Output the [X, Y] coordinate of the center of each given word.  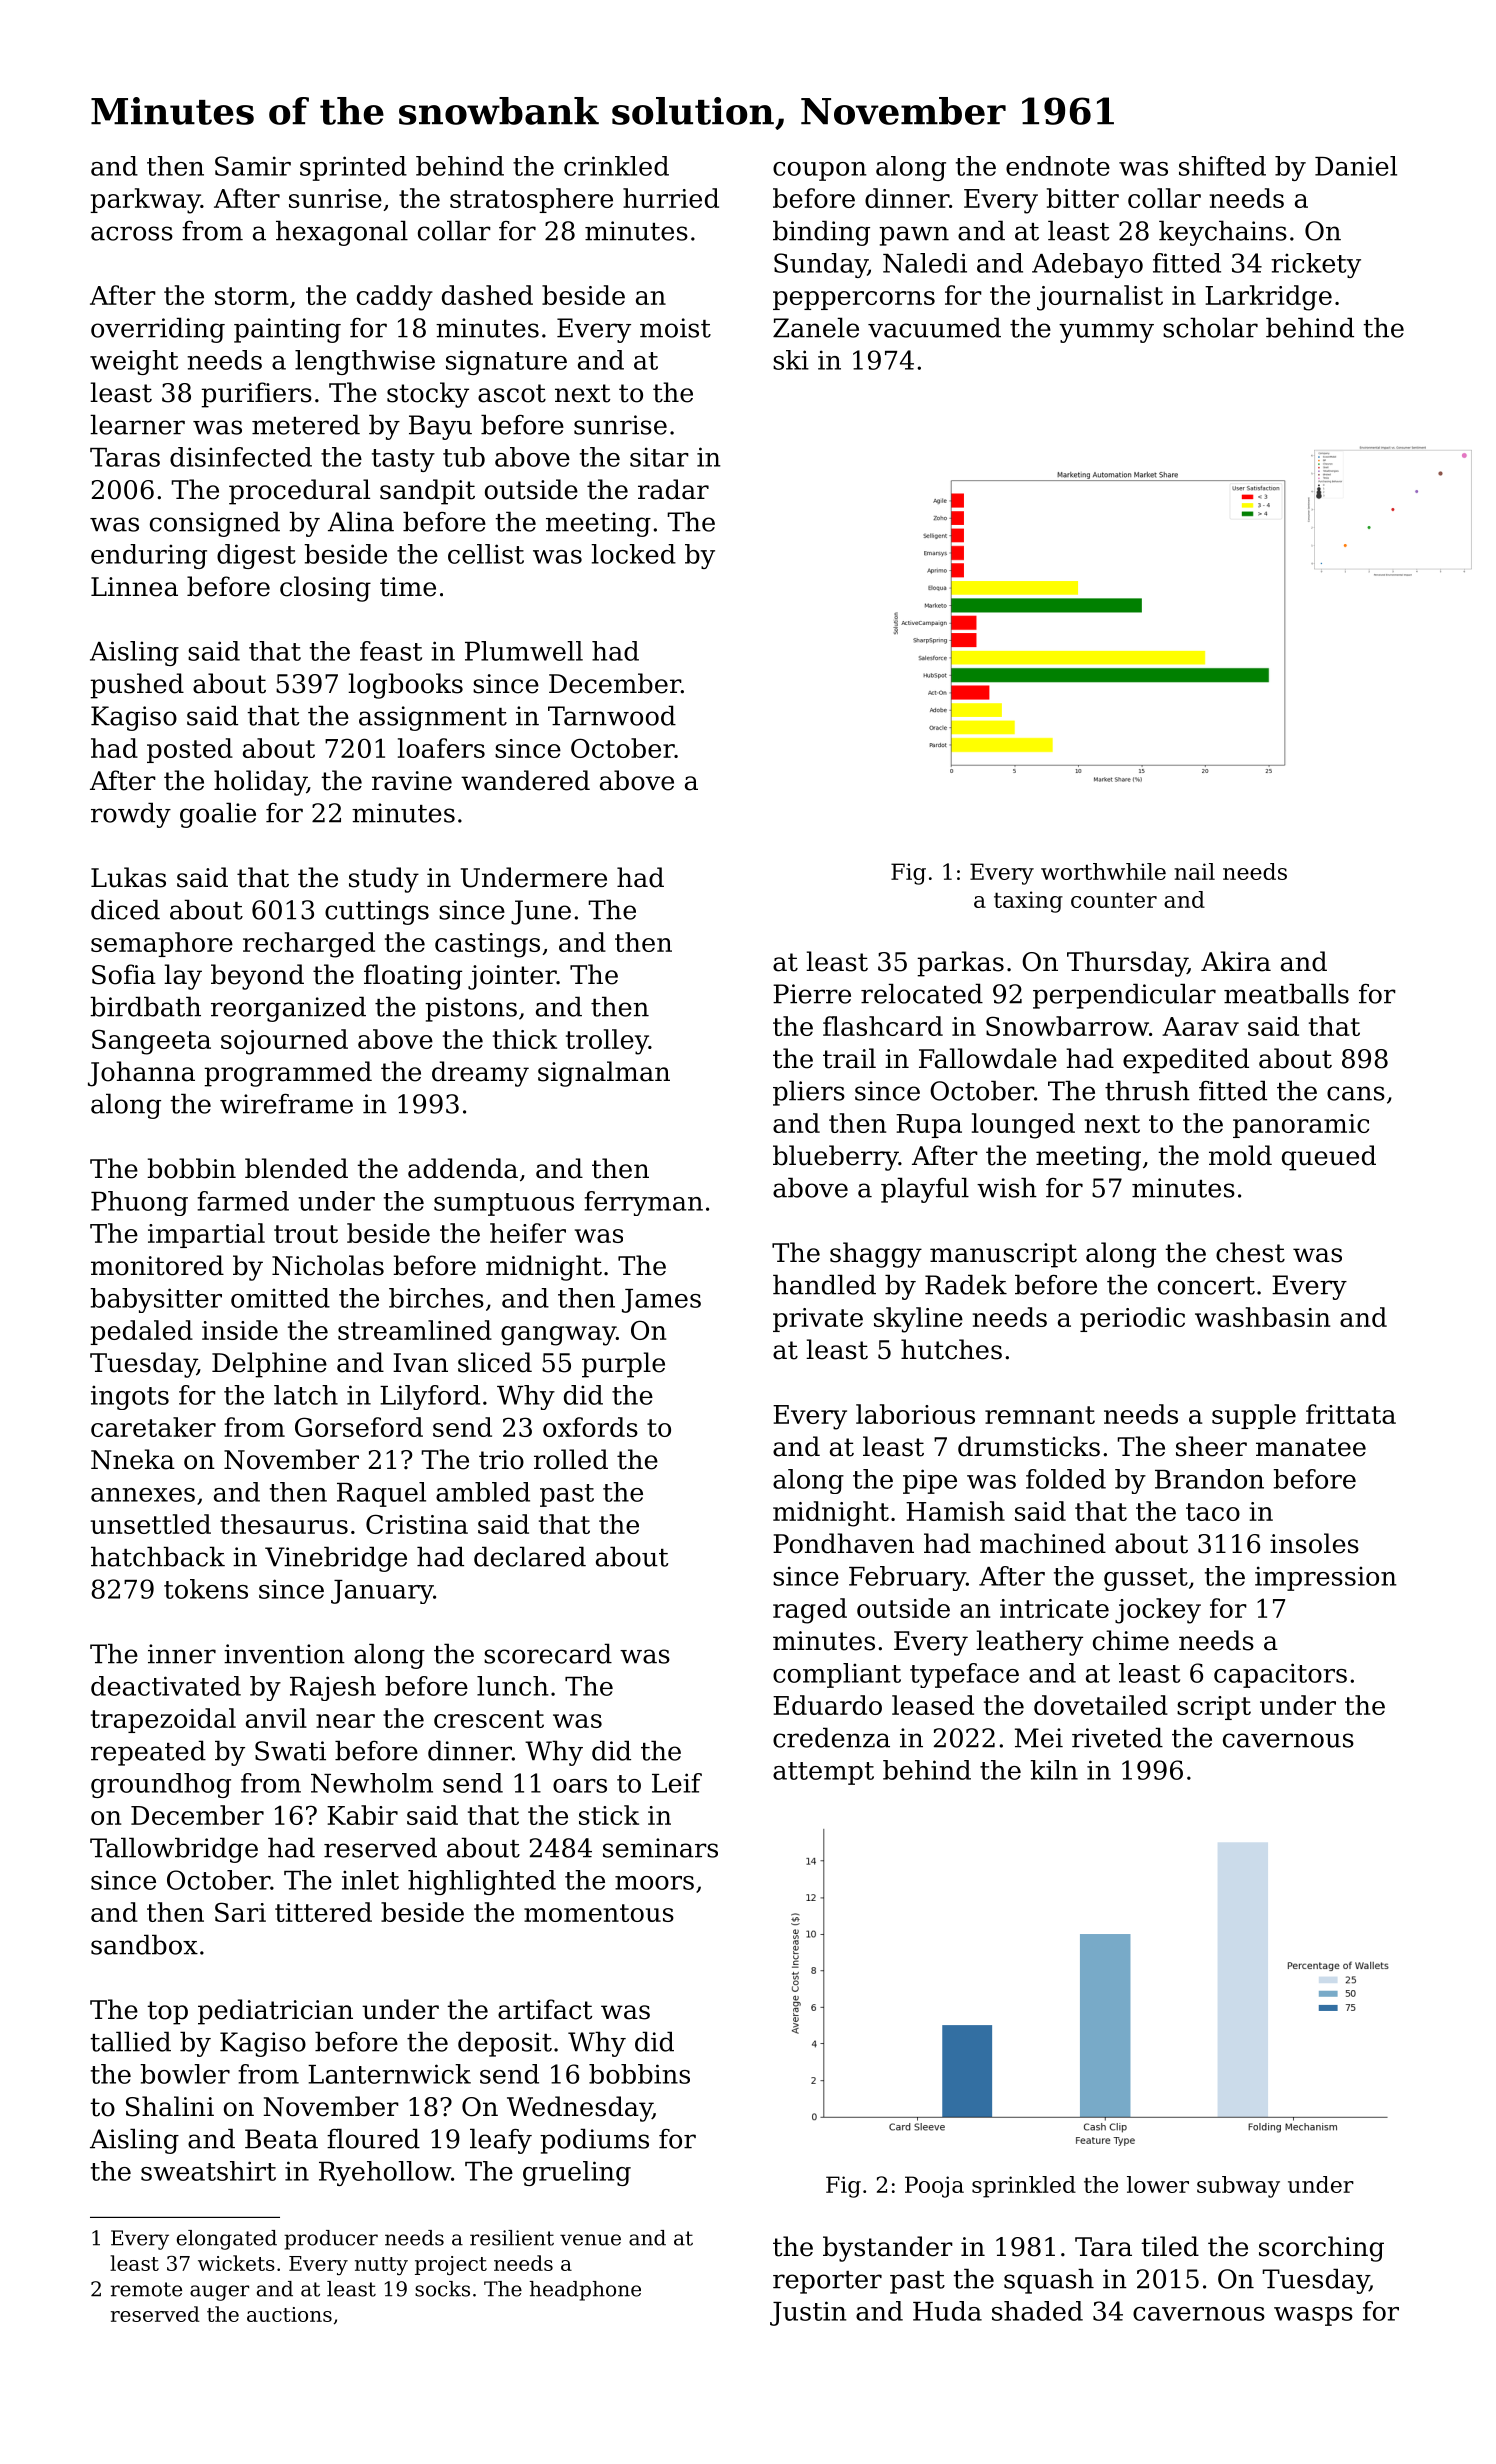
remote [146, 2289]
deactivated [166, 1686]
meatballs [1286, 993]
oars [580, 1786]
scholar [1210, 327]
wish [1007, 1187]
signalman [604, 1074]
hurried [671, 198]
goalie [218, 815]
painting [287, 330]
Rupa [929, 1126]
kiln [1054, 1770]
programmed [288, 1074]
